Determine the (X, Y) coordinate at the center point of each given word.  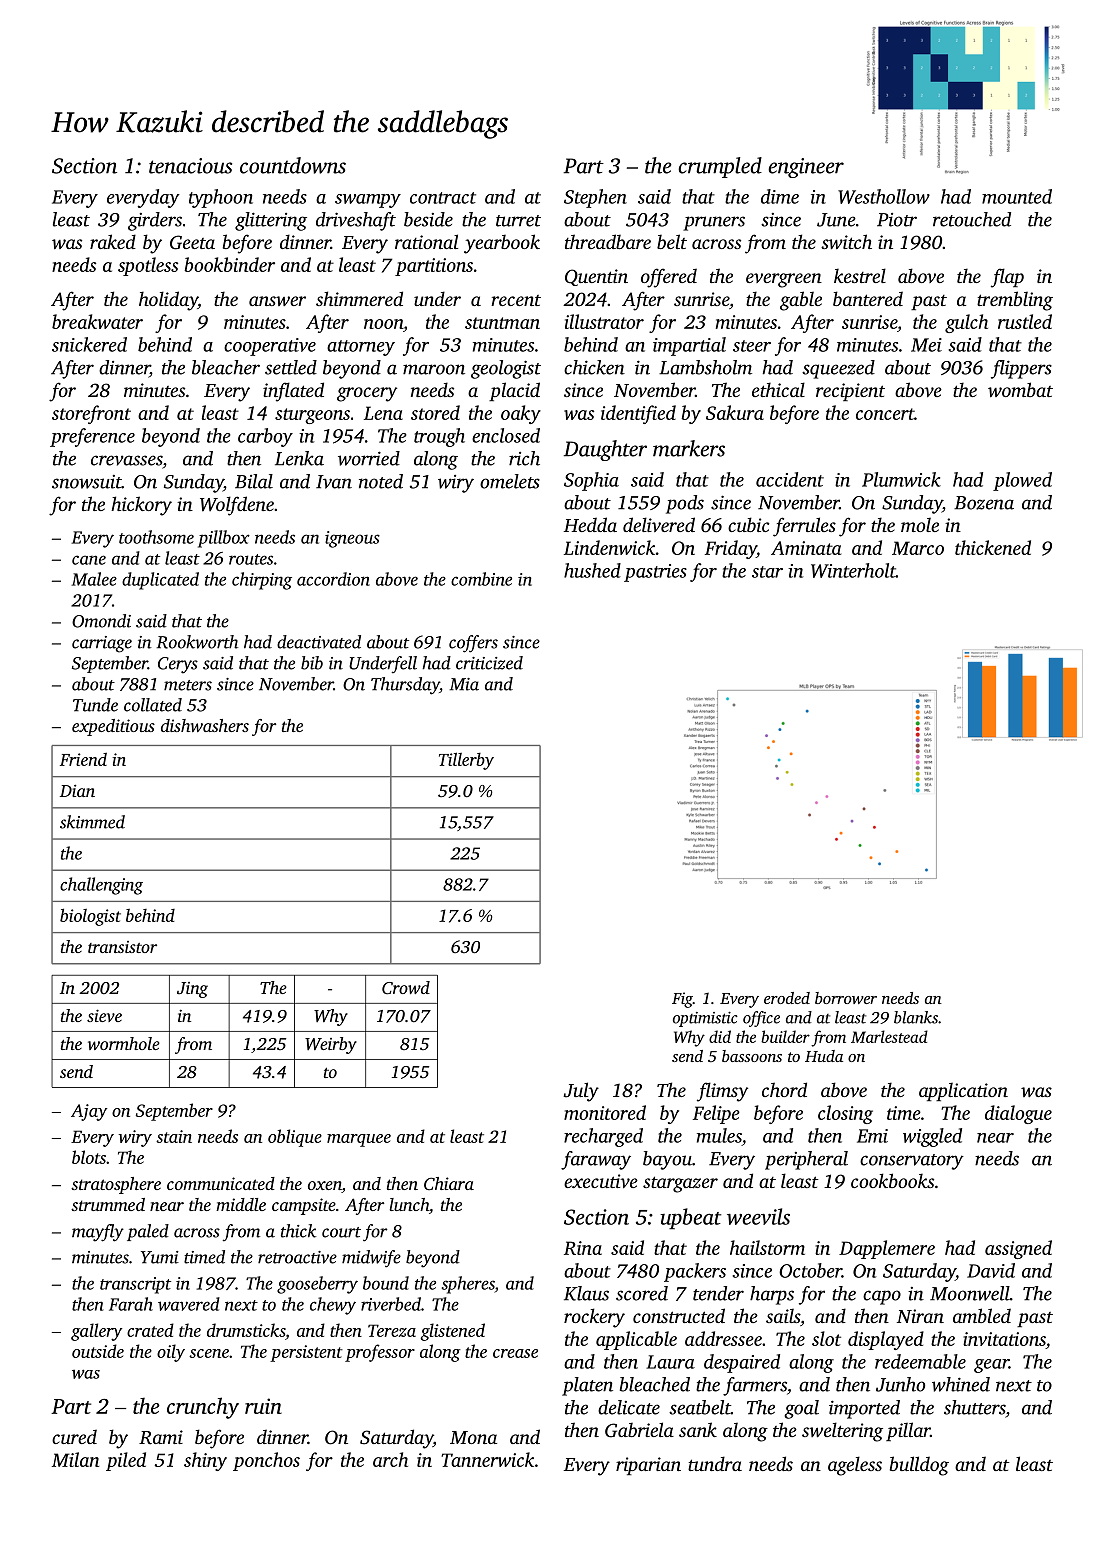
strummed (108, 1204)
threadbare (608, 241)
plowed (1022, 481)
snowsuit (87, 482)
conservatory (912, 1162)
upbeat (690, 1219)
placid (514, 391)
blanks (916, 1017)
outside (98, 1351)
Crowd (406, 987)
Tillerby (466, 761)
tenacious (190, 166)
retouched (972, 219)
